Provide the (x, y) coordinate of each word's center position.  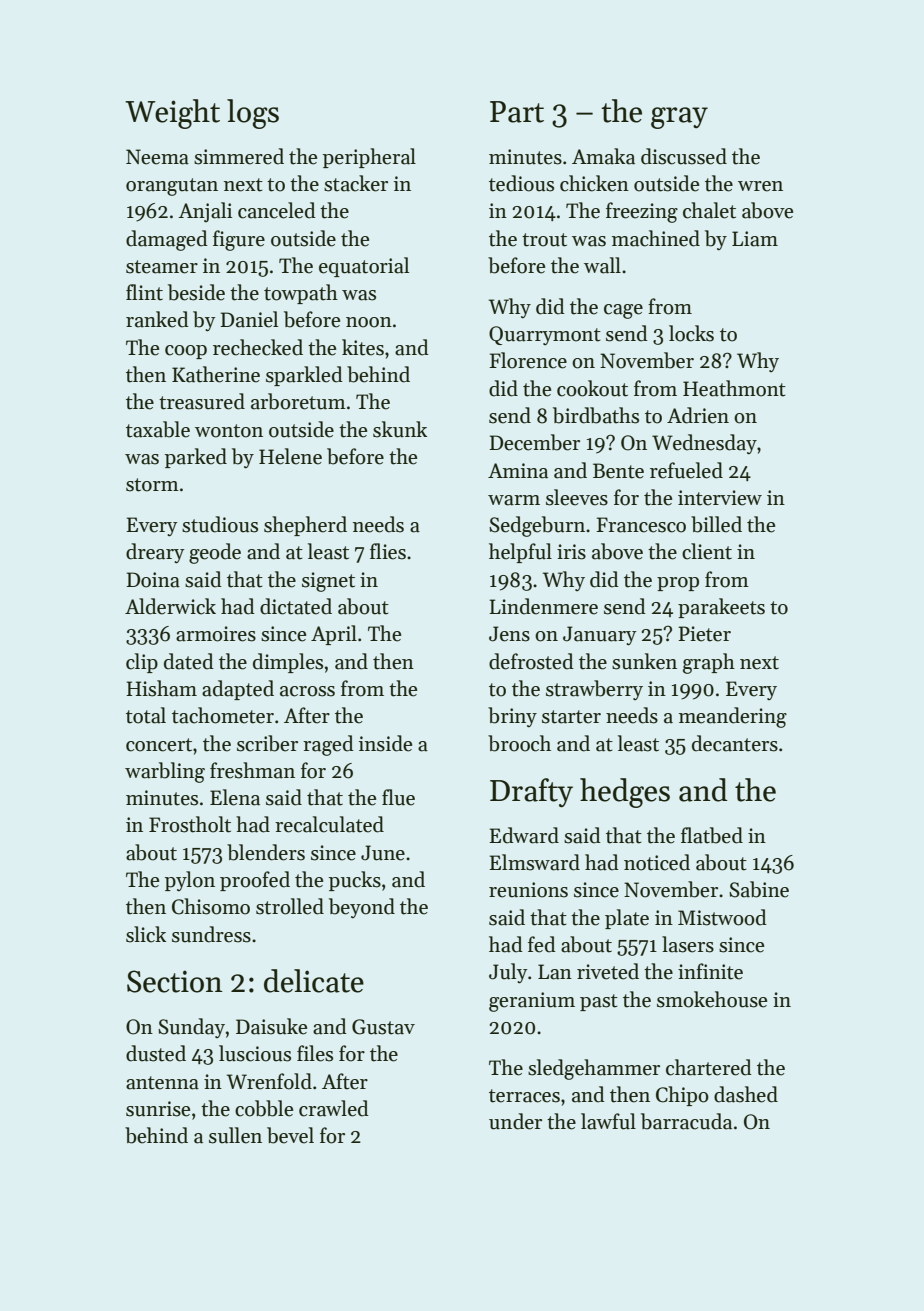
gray (679, 118)
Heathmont (734, 388)
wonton (229, 431)
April (334, 635)
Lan (555, 972)
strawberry (594, 690)
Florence (528, 360)
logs (253, 114)
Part (517, 112)
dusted (156, 1053)
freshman (252, 770)
